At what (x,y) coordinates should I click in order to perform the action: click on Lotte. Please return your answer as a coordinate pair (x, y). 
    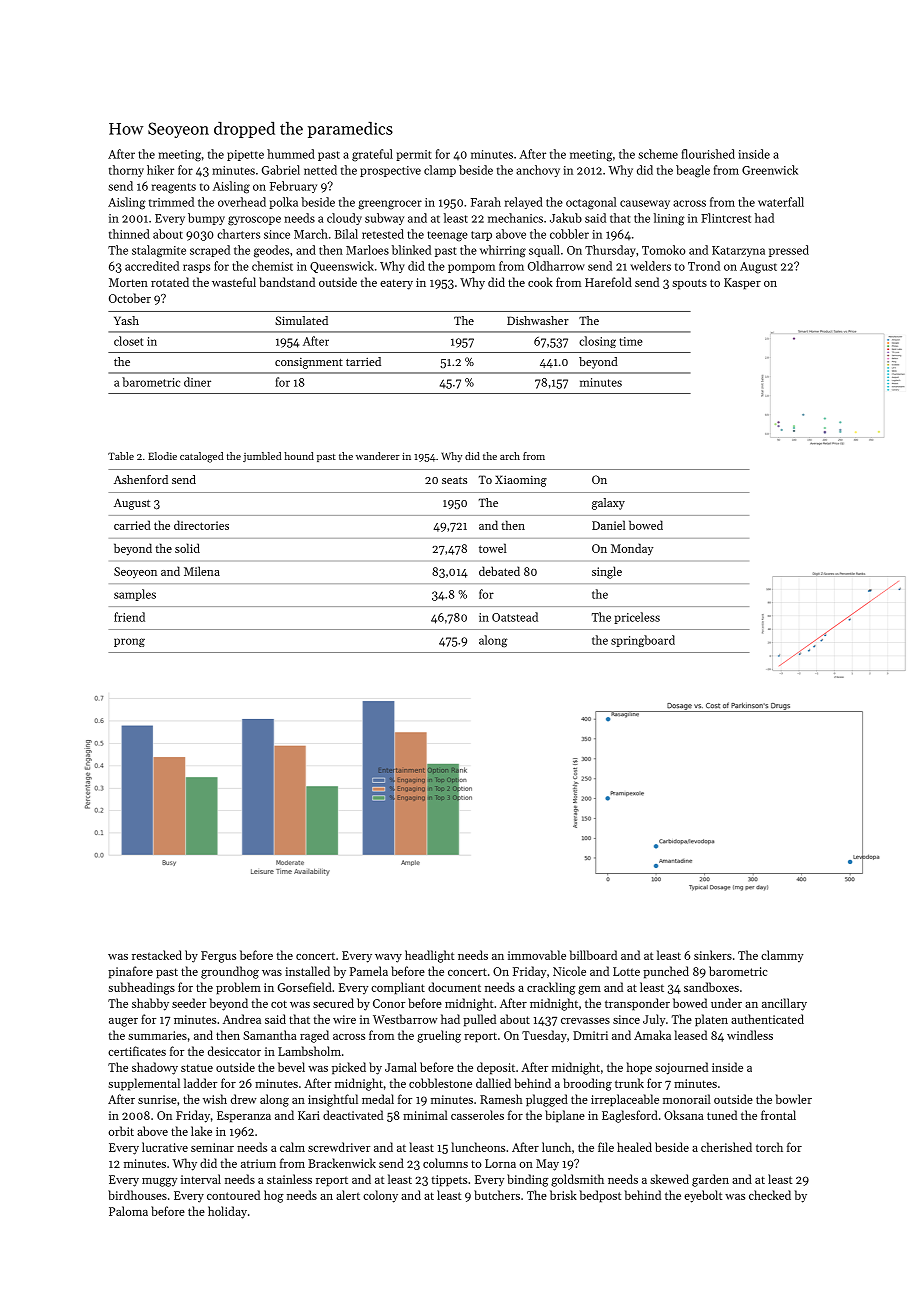
    Looking at the image, I should click on (626, 971).
